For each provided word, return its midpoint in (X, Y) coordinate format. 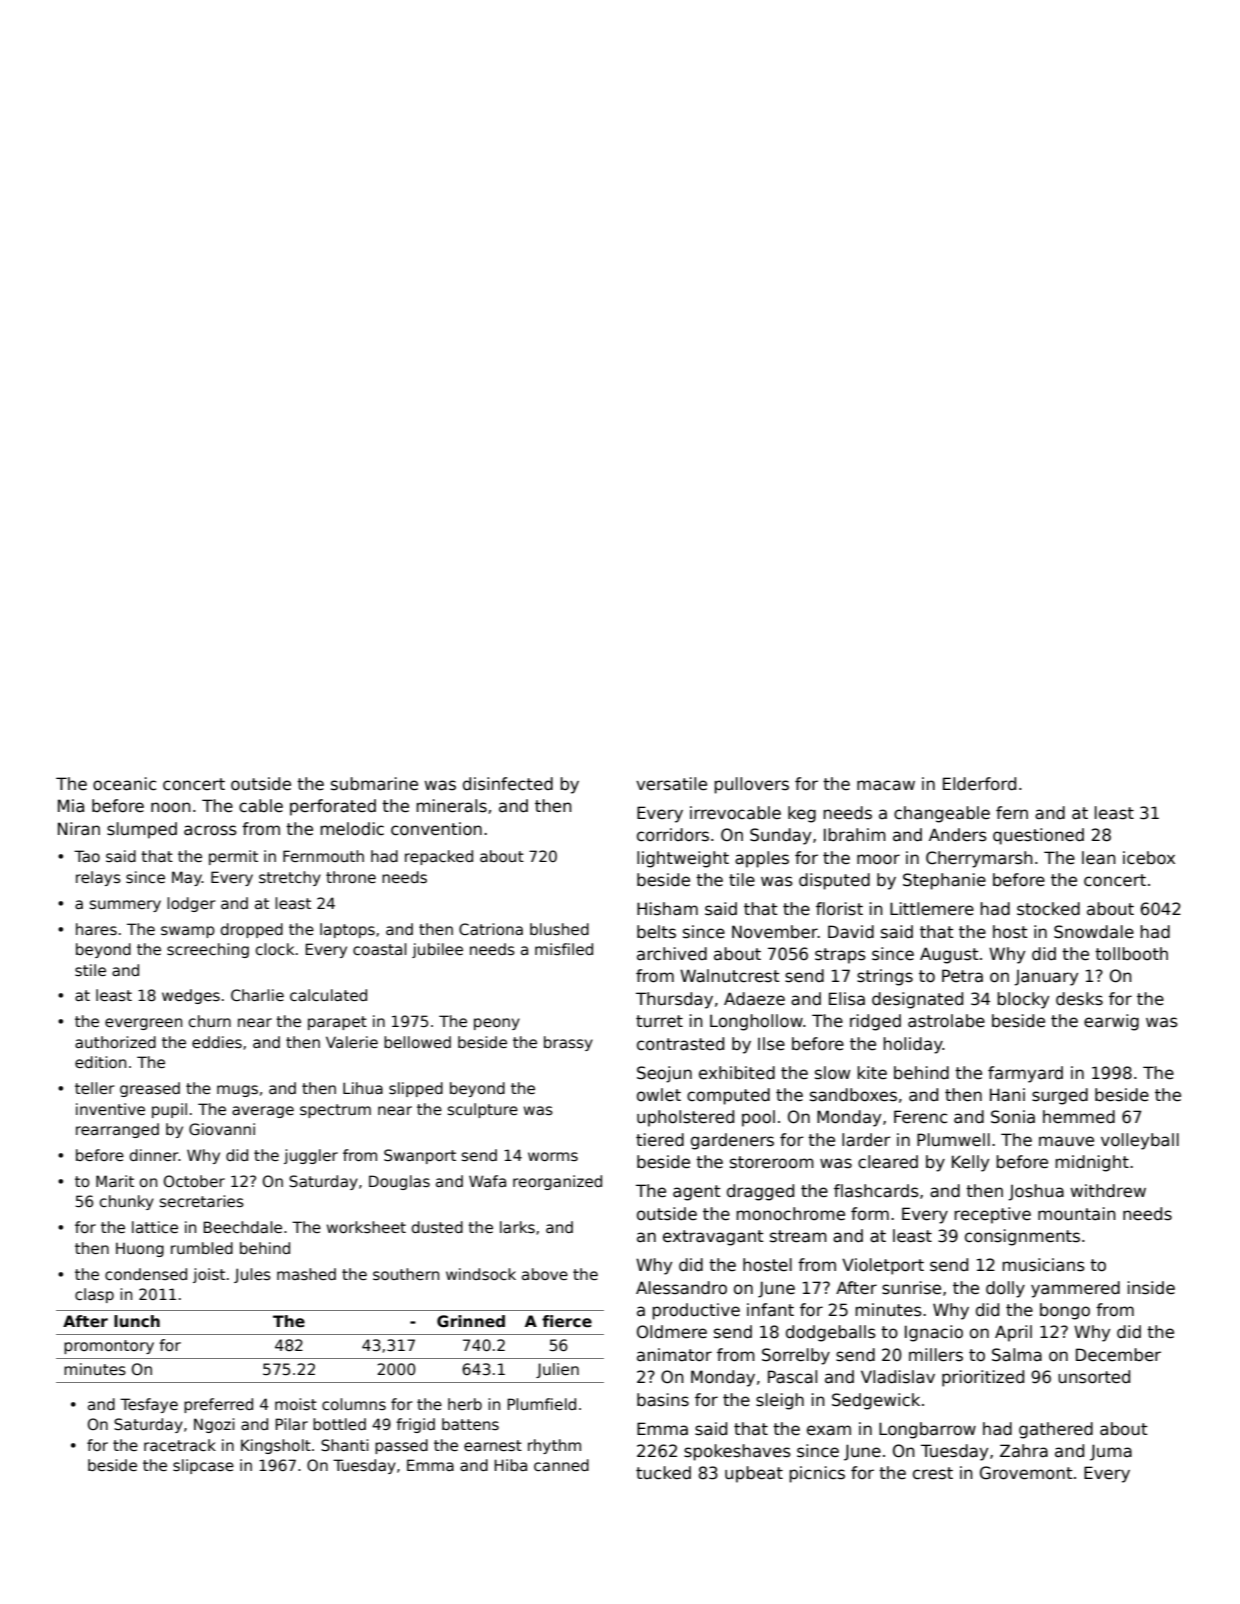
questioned (1038, 836)
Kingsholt (276, 1446)
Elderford (979, 784)
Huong (140, 1250)
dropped (252, 930)
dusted (437, 1227)
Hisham (667, 909)
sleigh (780, 1401)
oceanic (124, 784)
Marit (115, 1181)
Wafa (487, 1181)
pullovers (751, 785)
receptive (992, 1215)
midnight (1092, 1163)
